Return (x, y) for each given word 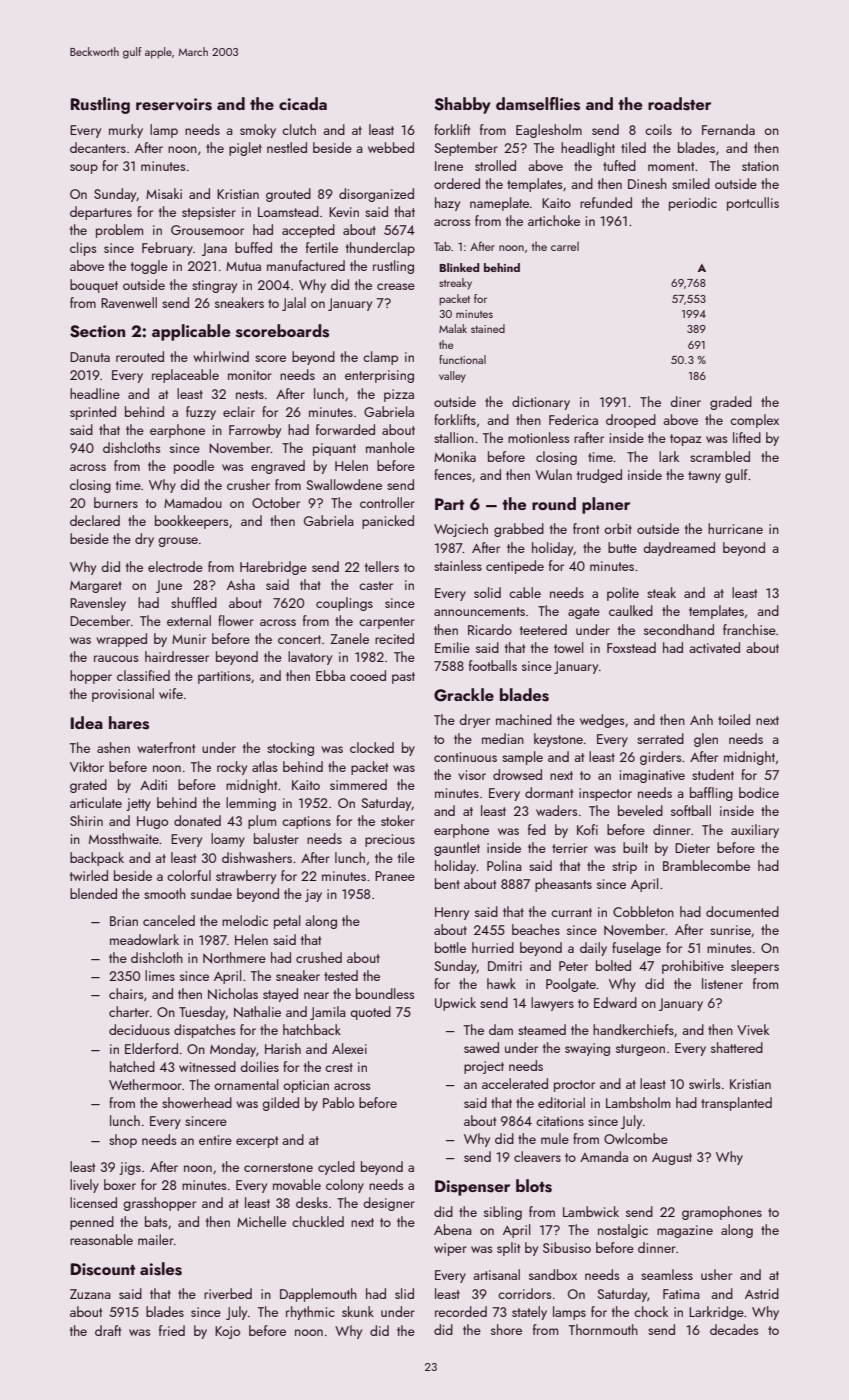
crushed (319, 957)
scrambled (720, 456)
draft (108, 1330)
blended (93, 893)
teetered (543, 629)
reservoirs (174, 104)
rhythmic (310, 1313)
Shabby (462, 105)
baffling (711, 794)
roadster (679, 104)
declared (95, 520)
